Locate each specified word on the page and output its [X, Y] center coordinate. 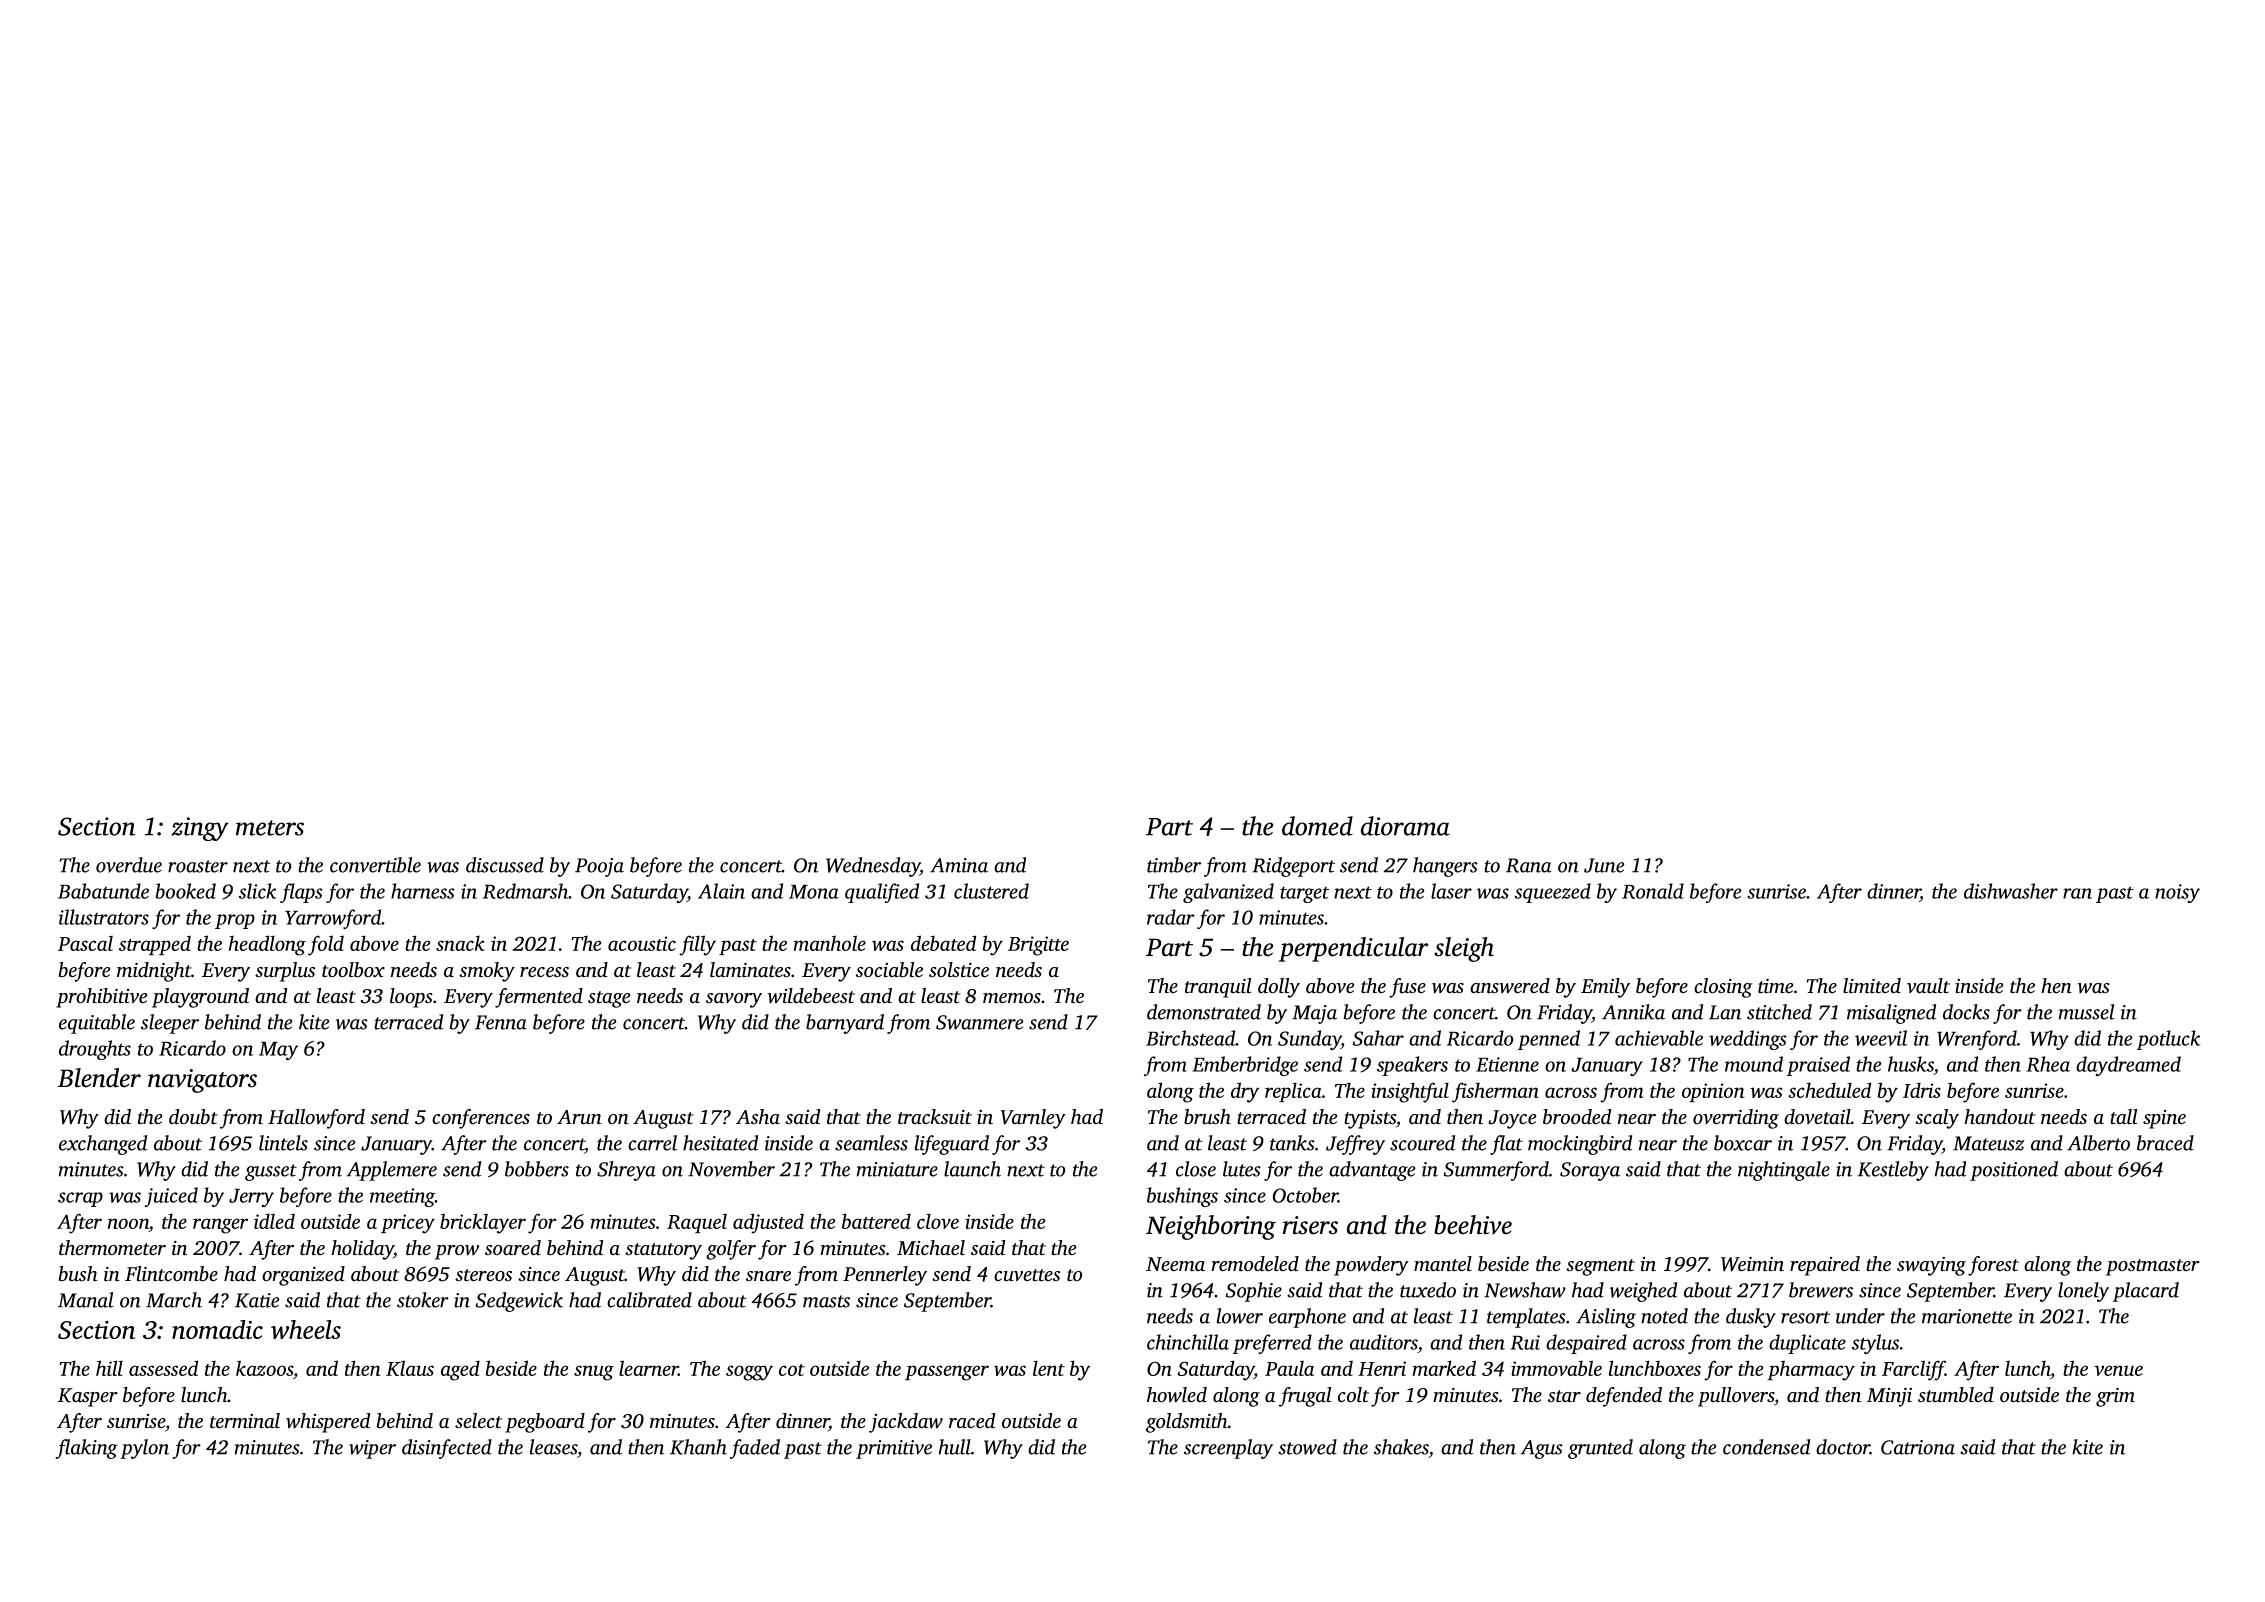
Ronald [1653, 891]
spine [2164, 1119]
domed [1317, 826]
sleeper [170, 1024]
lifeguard [952, 1145]
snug [594, 1373]
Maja [1314, 1014]
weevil [1881, 1038]
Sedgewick [519, 1302]
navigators [202, 1081]
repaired [1825, 1266]
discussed [505, 865]
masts [826, 1301]
